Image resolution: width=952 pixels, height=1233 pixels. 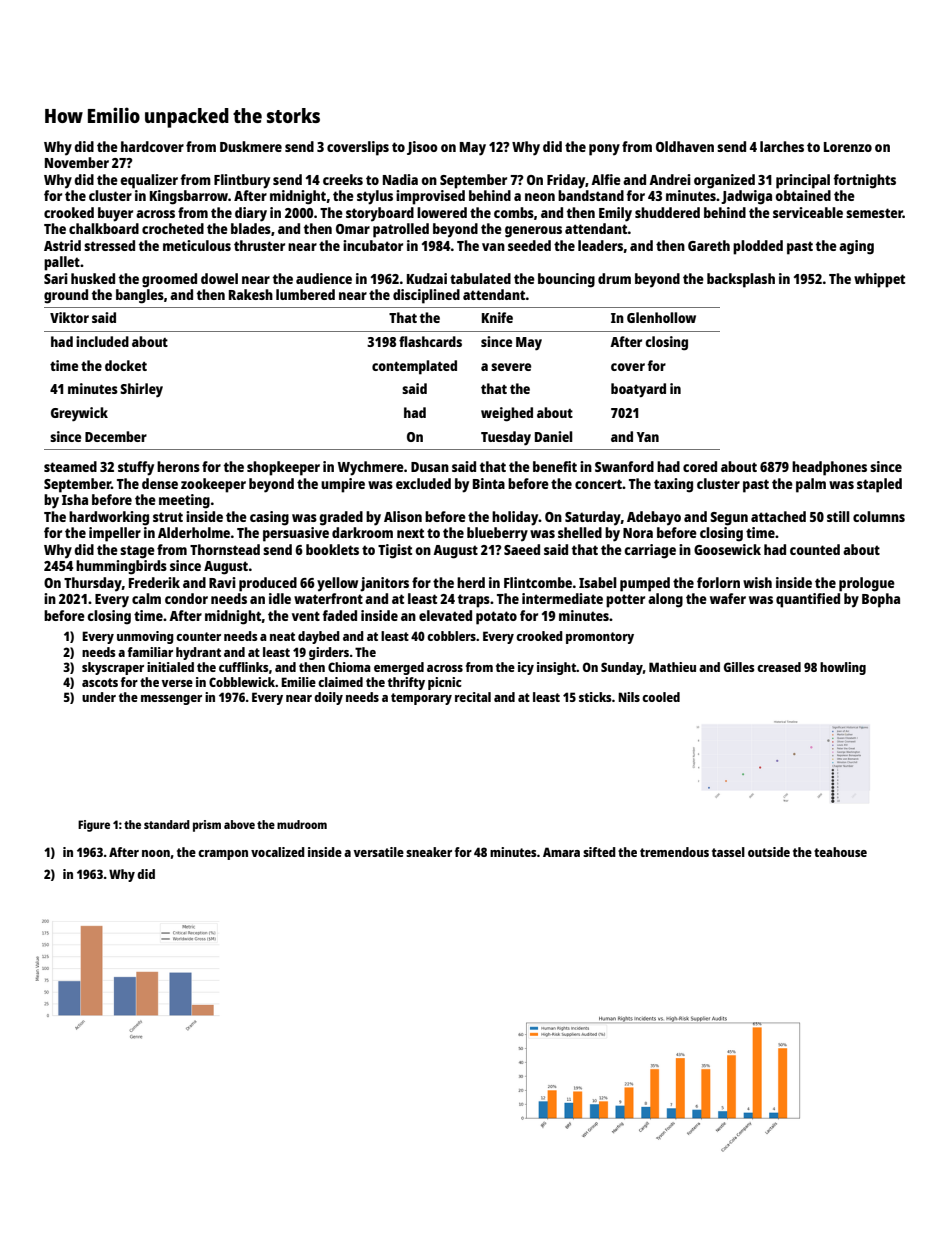 I want to click on Jisoo, so click(x=422, y=148).
